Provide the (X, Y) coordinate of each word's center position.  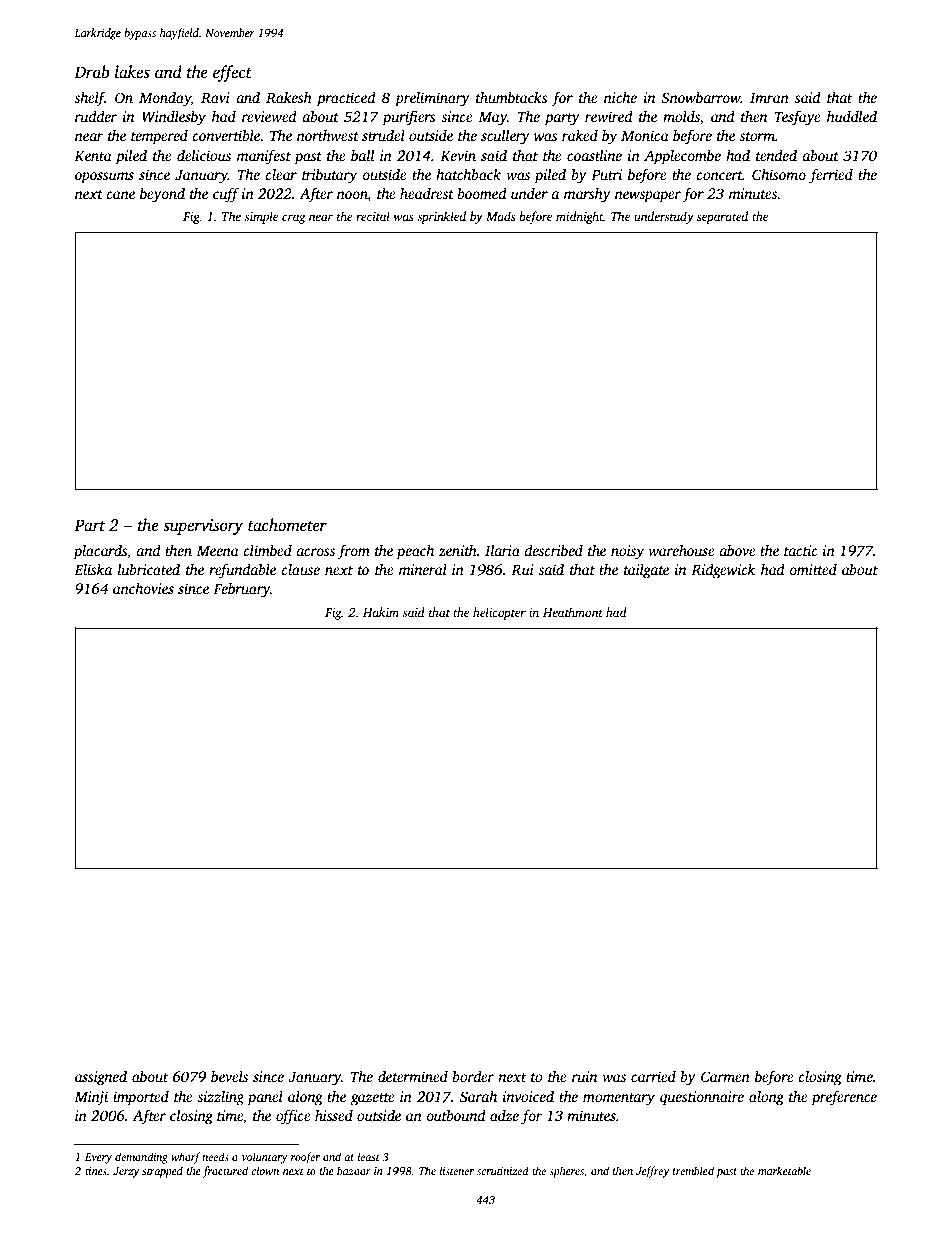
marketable (784, 1170)
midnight (579, 217)
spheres (566, 1172)
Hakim (381, 612)
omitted (813, 569)
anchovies (143, 588)
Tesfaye (797, 118)
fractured (225, 1172)
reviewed (269, 116)
